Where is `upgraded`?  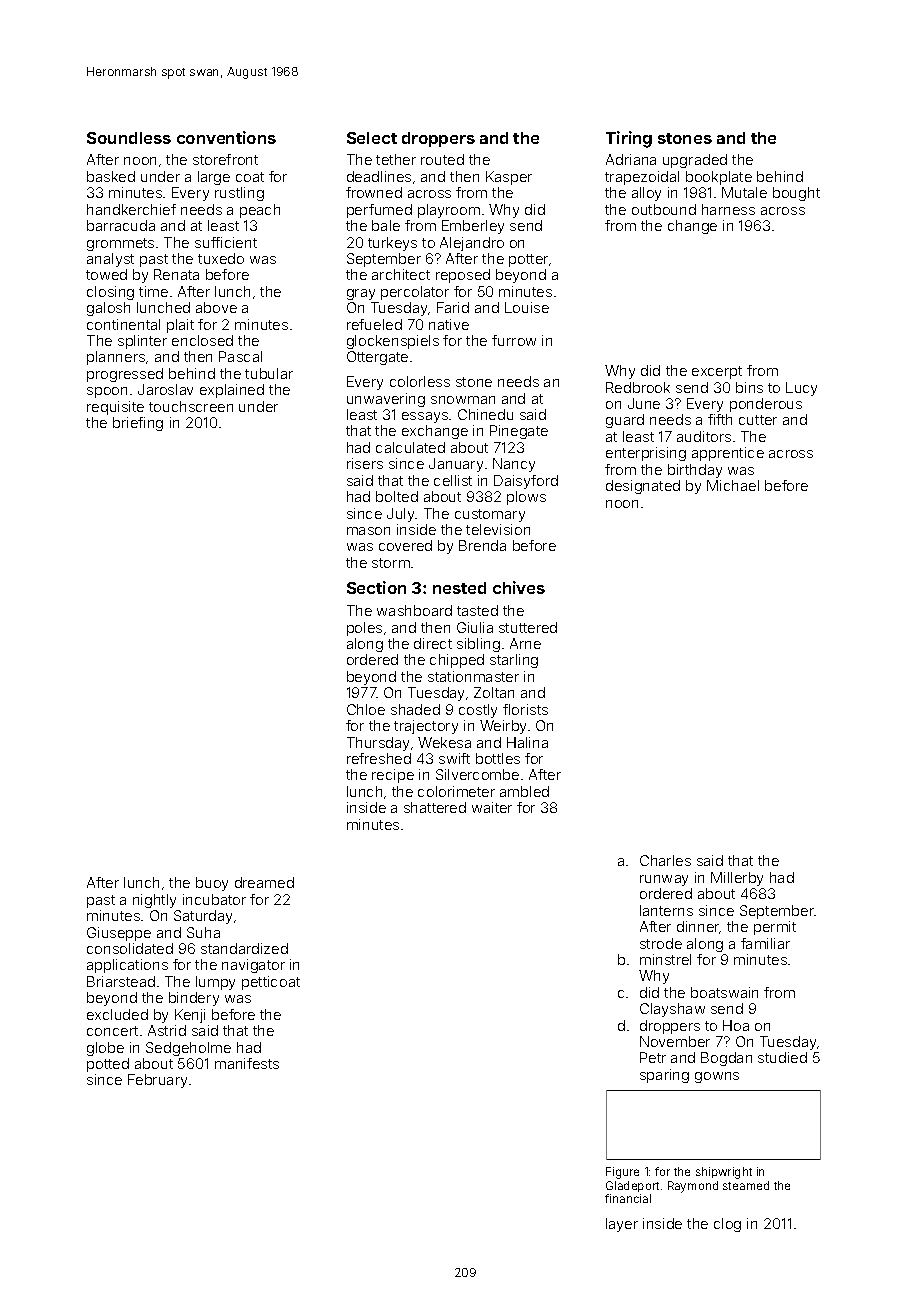
upgraded is located at coordinates (695, 161).
